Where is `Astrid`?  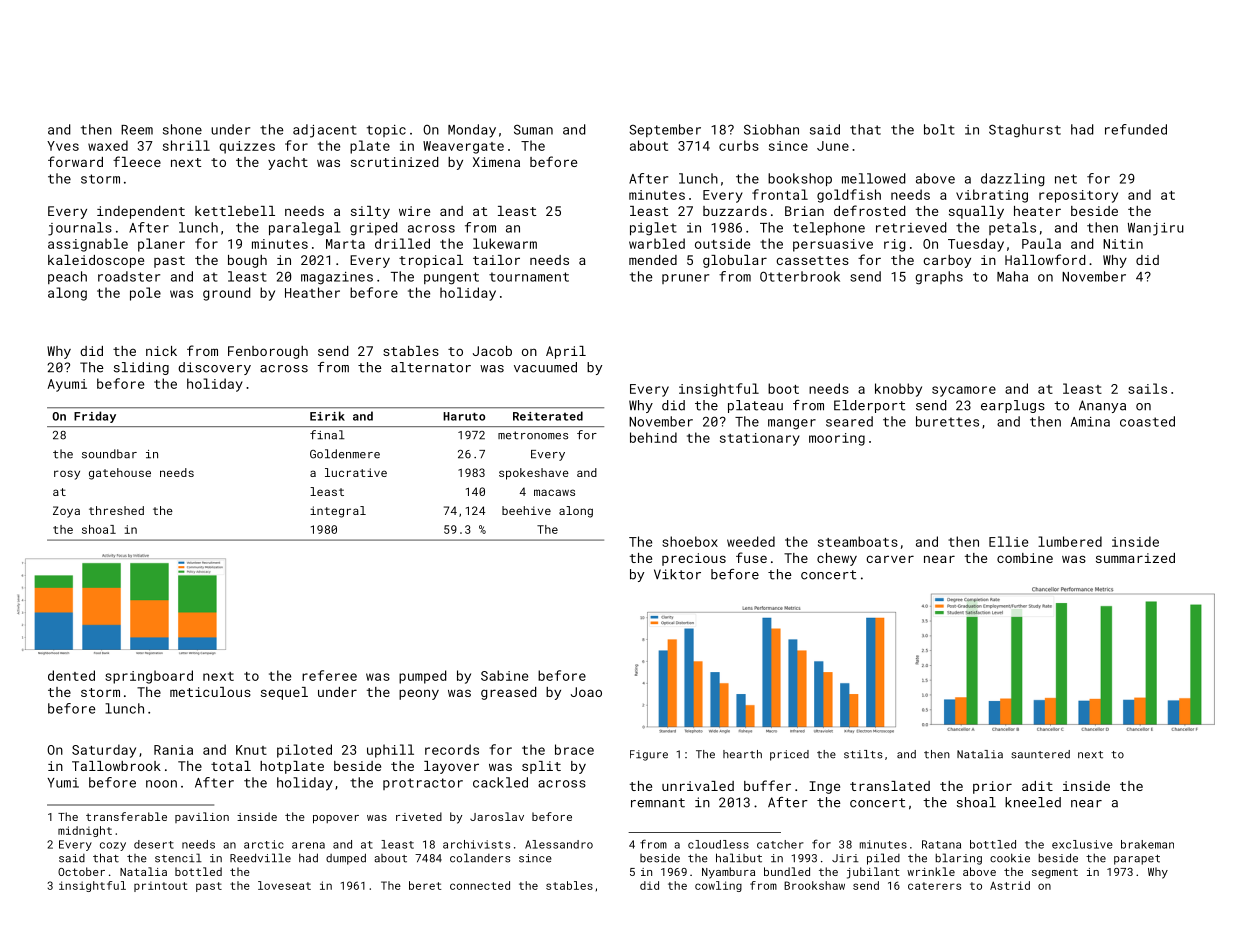 Astrid is located at coordinates (1010, 885).
